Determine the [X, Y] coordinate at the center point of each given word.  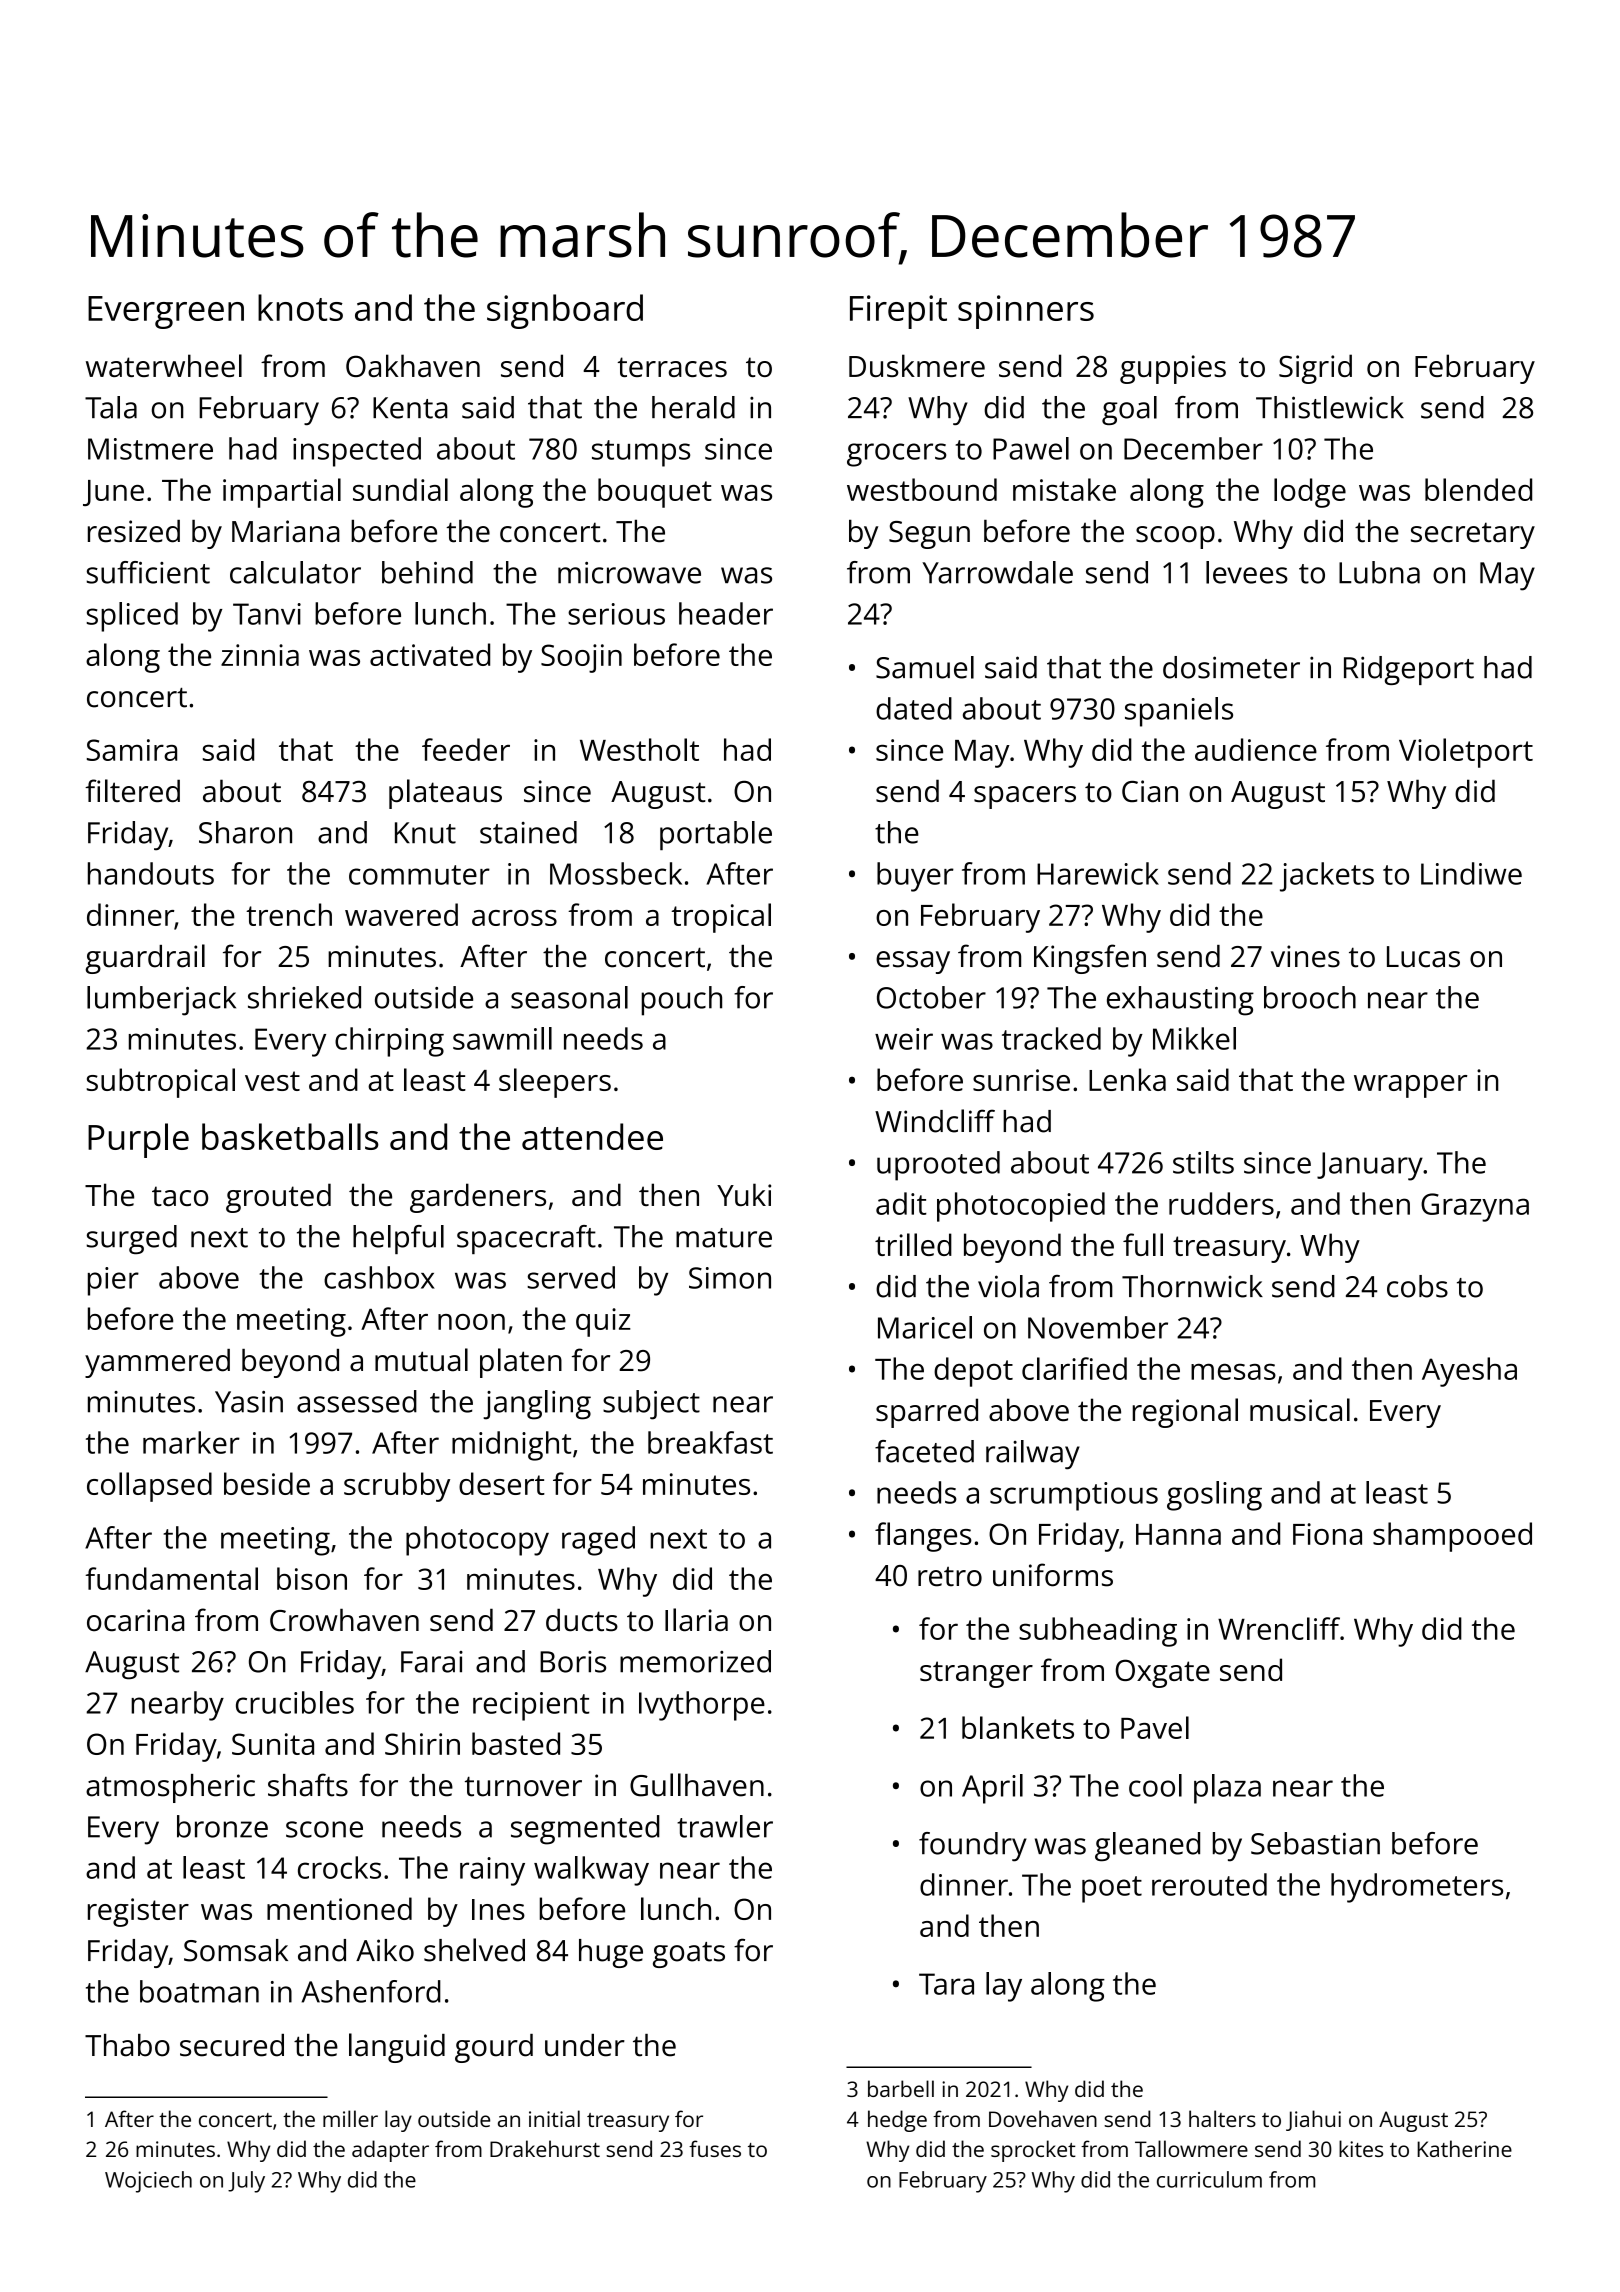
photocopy [477, 1541]
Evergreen [166, 312]
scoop [1175, 537]
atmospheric [170, 1788]
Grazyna [1475, 1207]
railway [1033, 1455]
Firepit [898, 312]
